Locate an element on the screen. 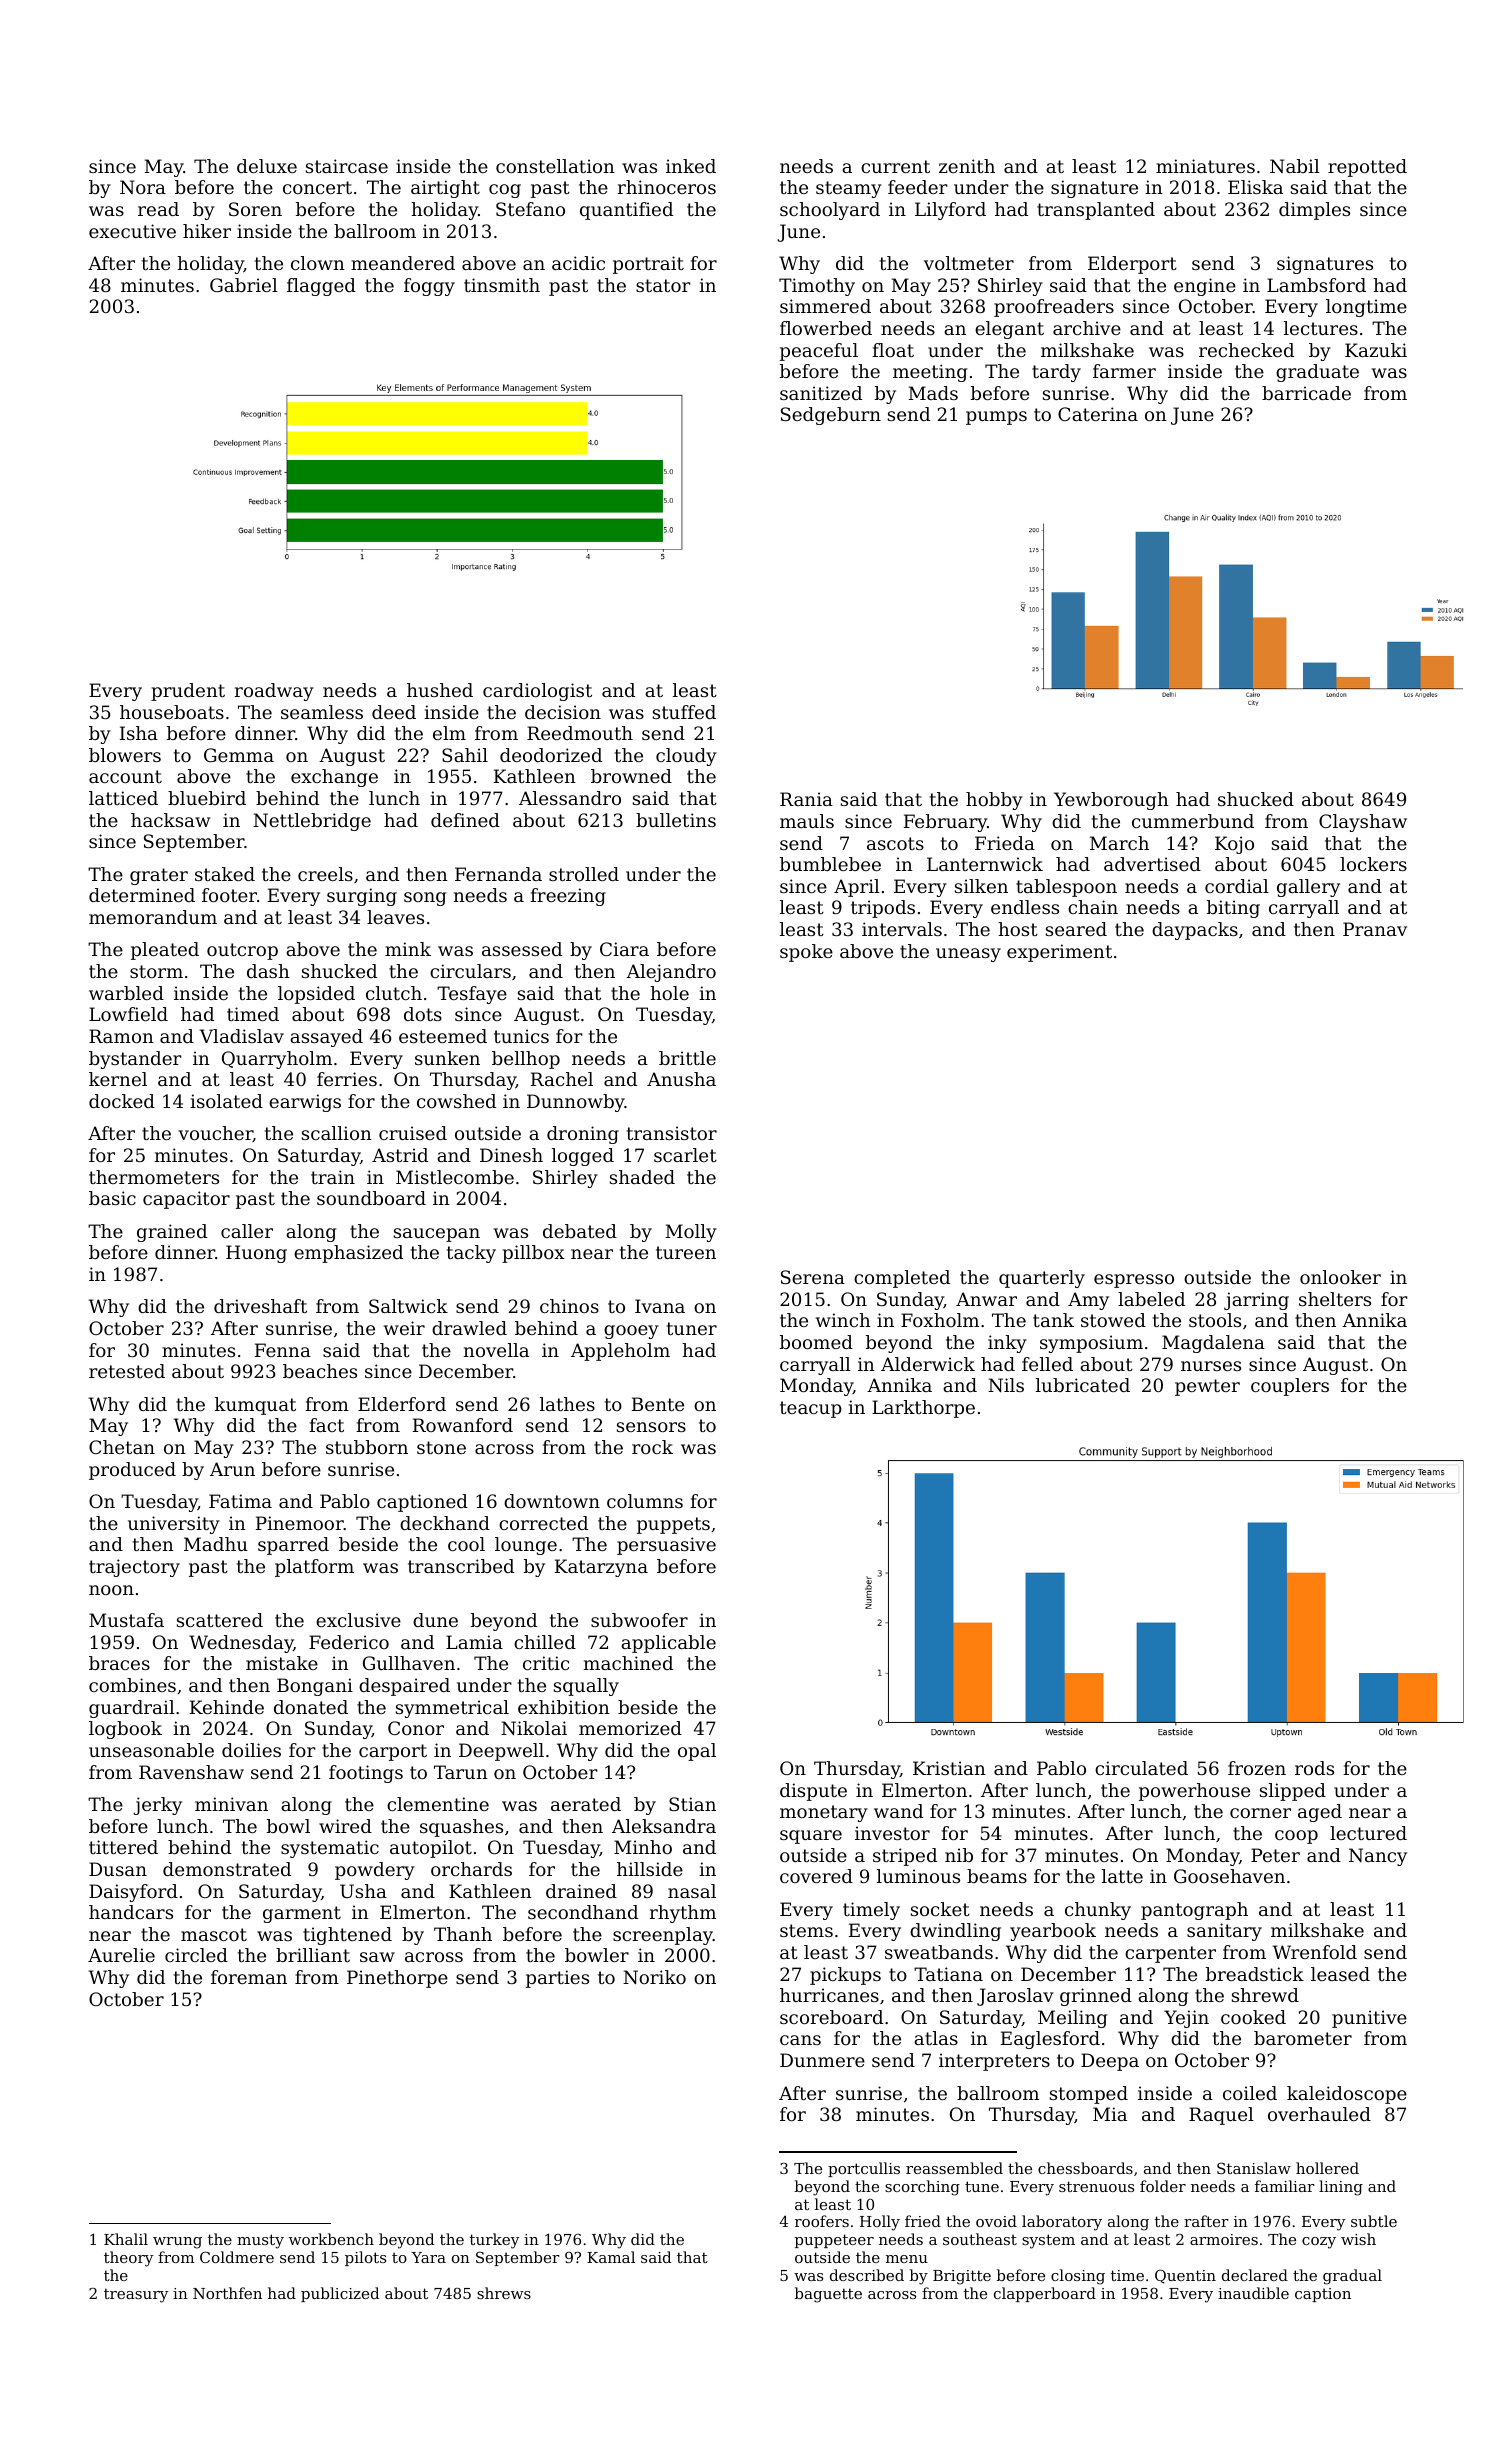 This screenshot has width=1496, height=2464. Yewborough is located at coordinates (1111, 801).
